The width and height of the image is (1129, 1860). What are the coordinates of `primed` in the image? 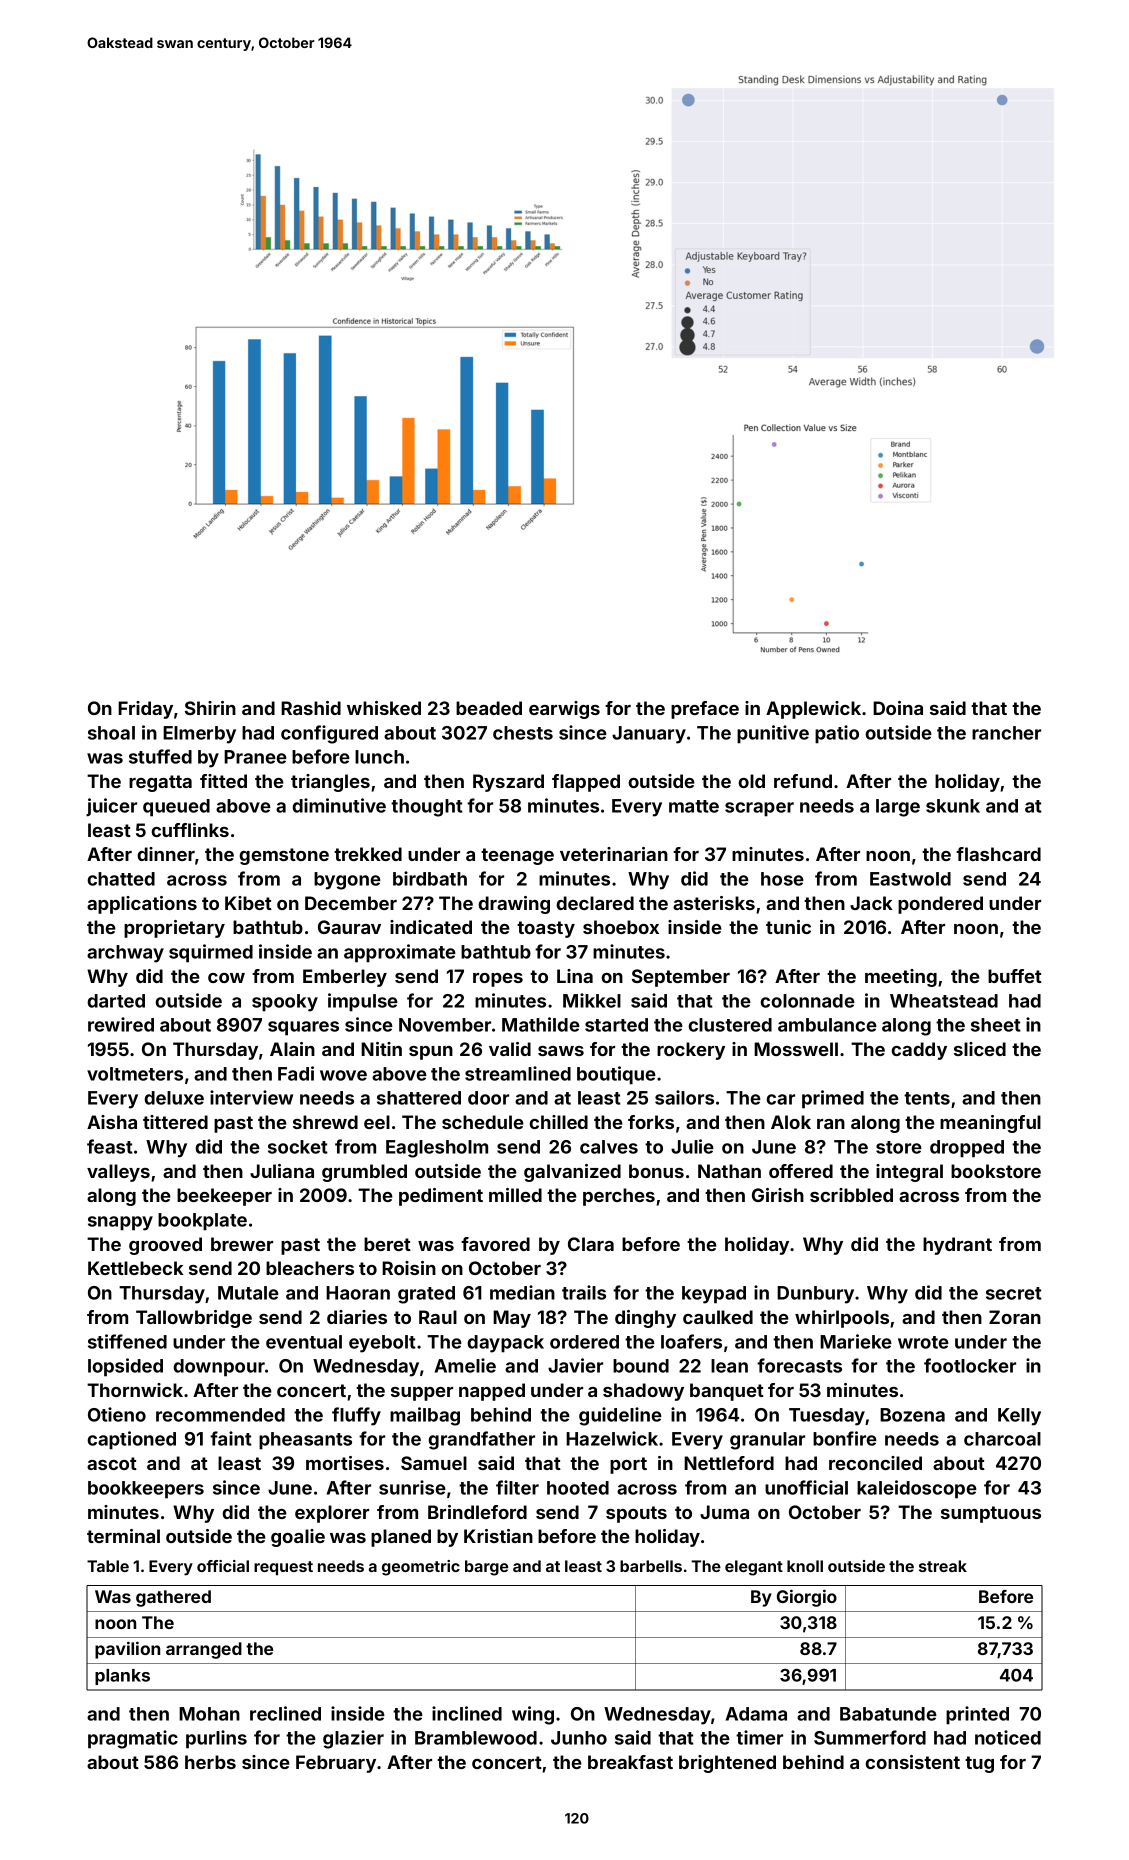 It's located at (833, 1099).
